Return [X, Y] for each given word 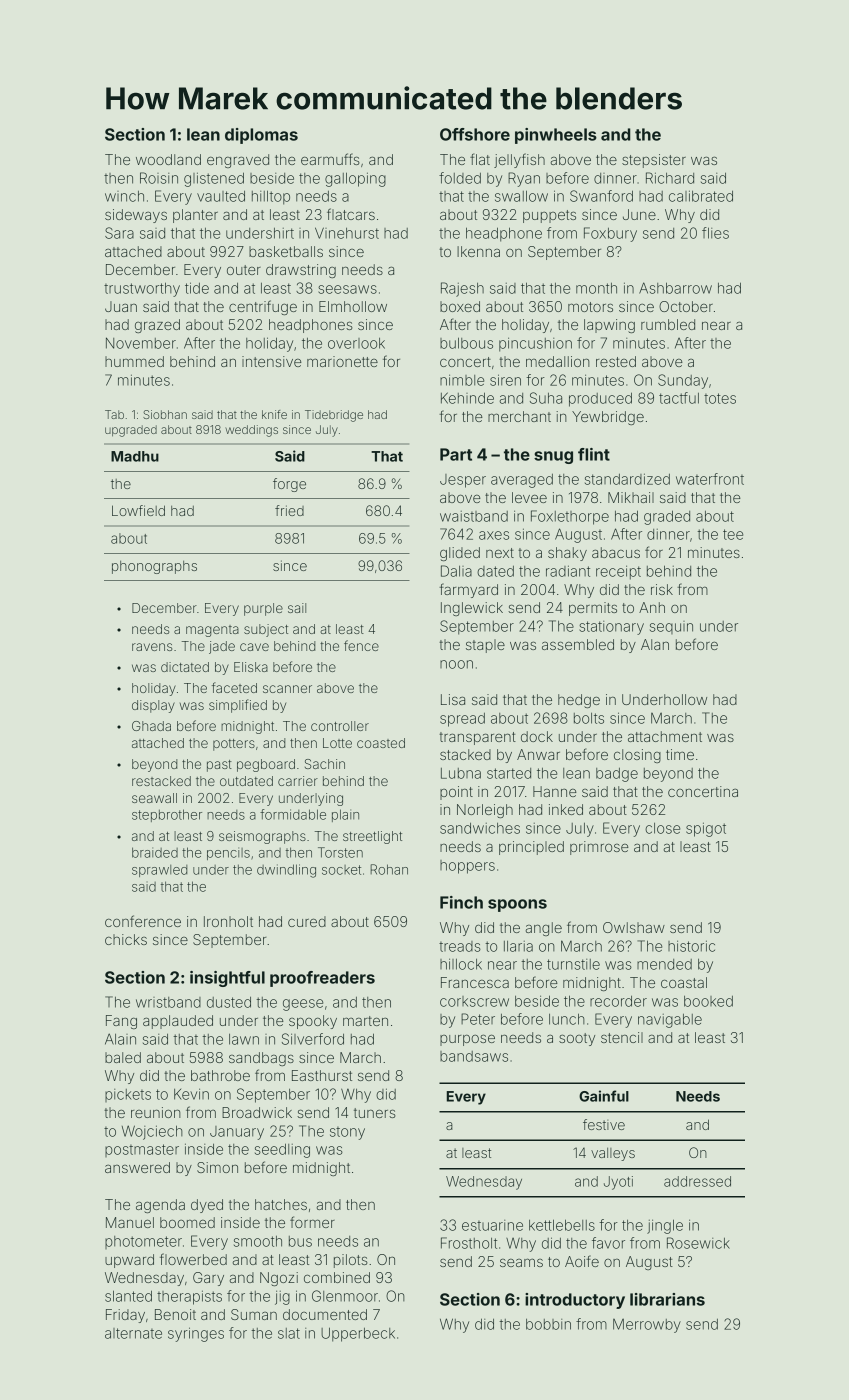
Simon [217, 1167]
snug [553, 457]
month [596, 288]
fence [361, 645]
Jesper [463, 481]
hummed [134, 361]
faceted [234, 687]
